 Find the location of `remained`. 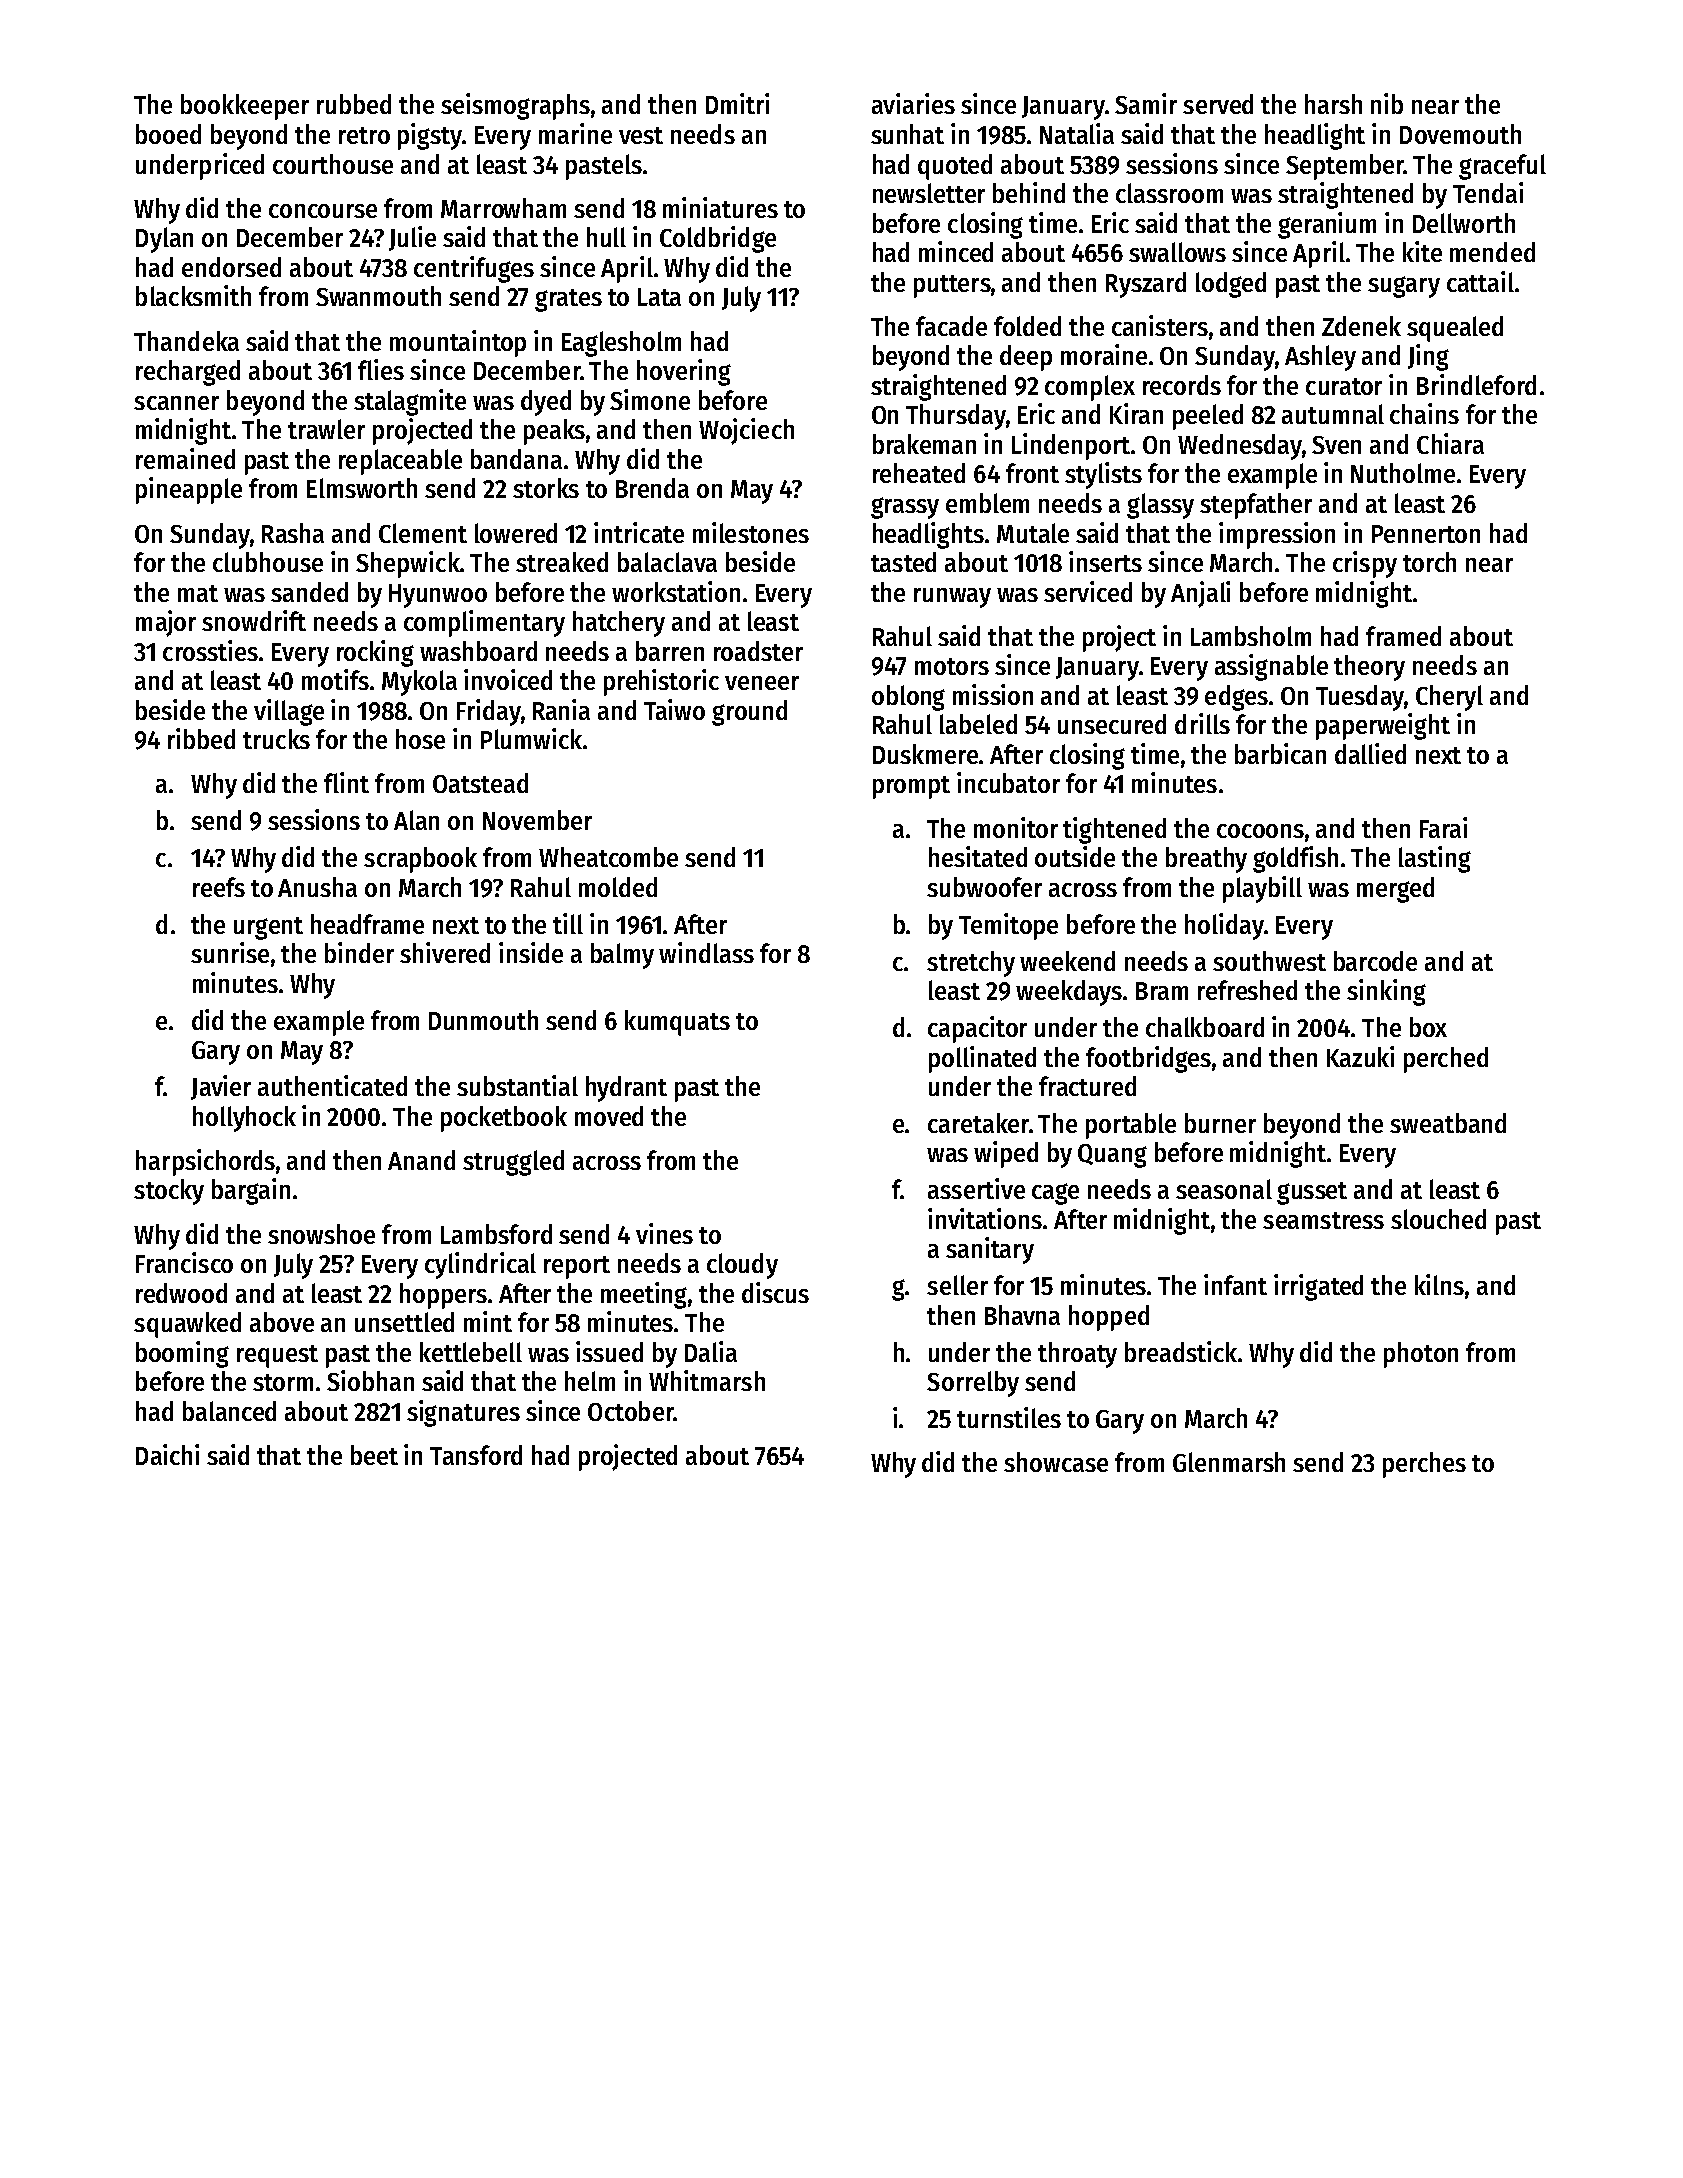

remained is located at coordinates (185, 458).
